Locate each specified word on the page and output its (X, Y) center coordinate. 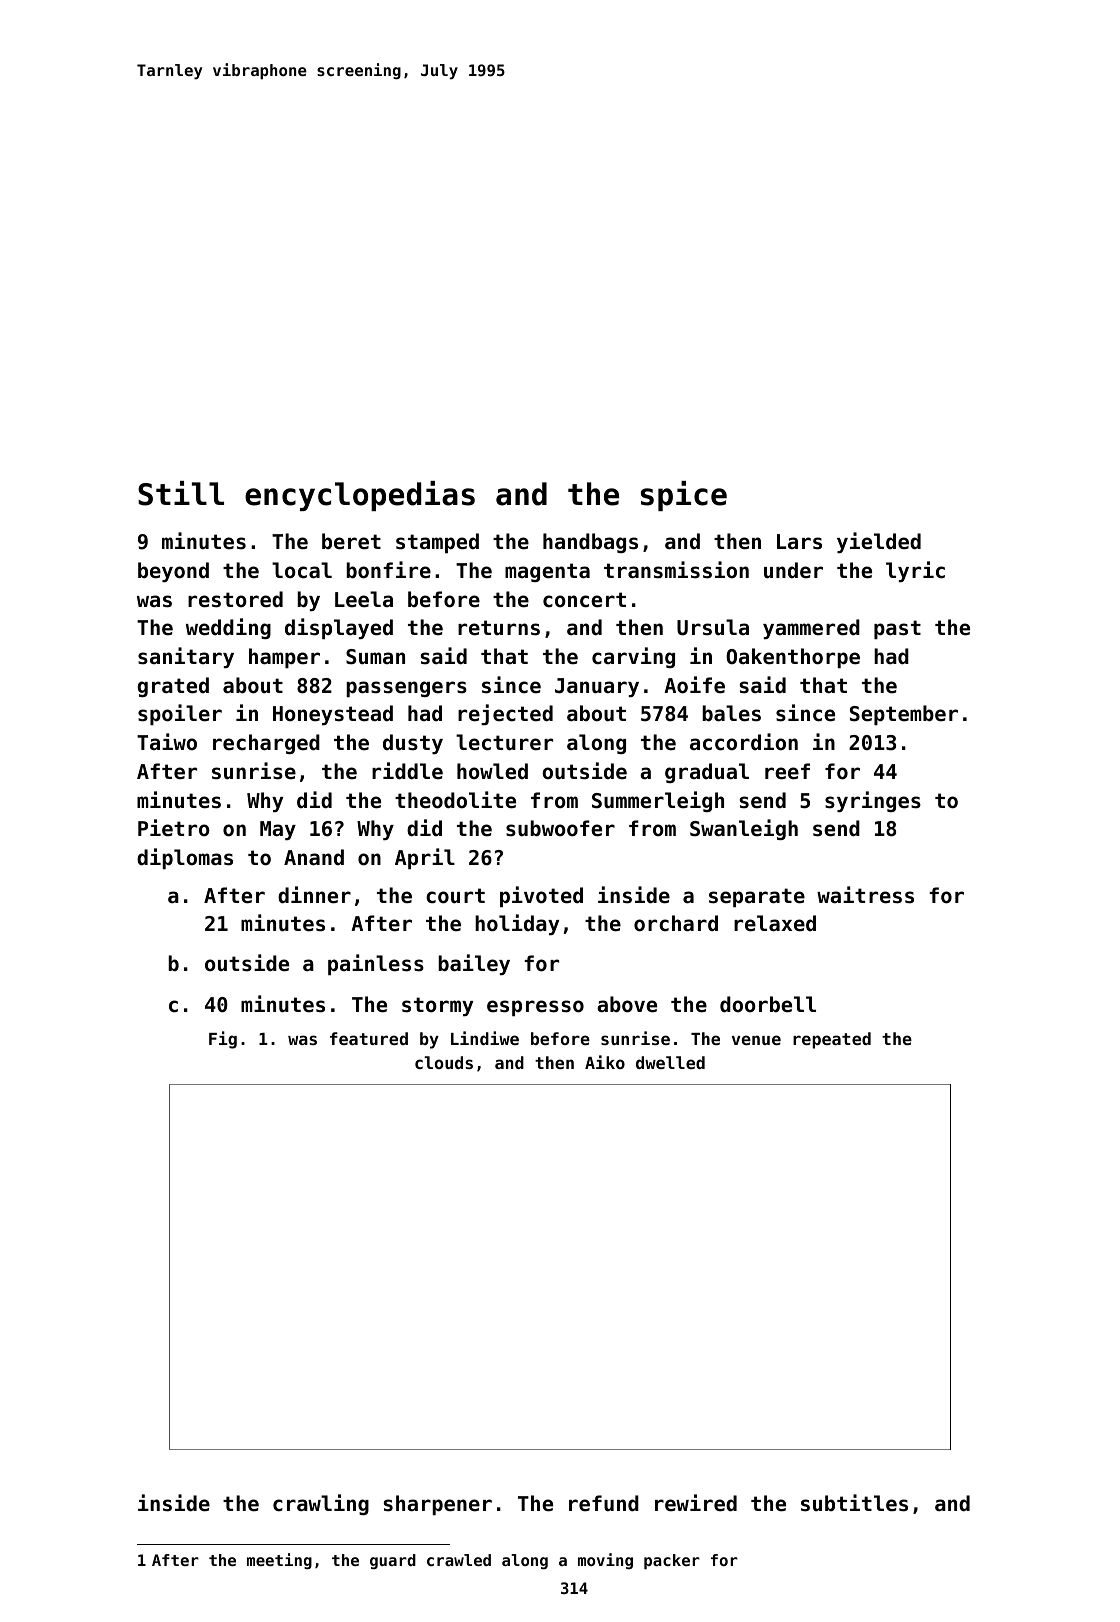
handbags (590, 543)
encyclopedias (360, 496)
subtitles (854, 1503)
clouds (444, 1062)
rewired (696, 1503)
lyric (915, 571)
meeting (279, 1561)
